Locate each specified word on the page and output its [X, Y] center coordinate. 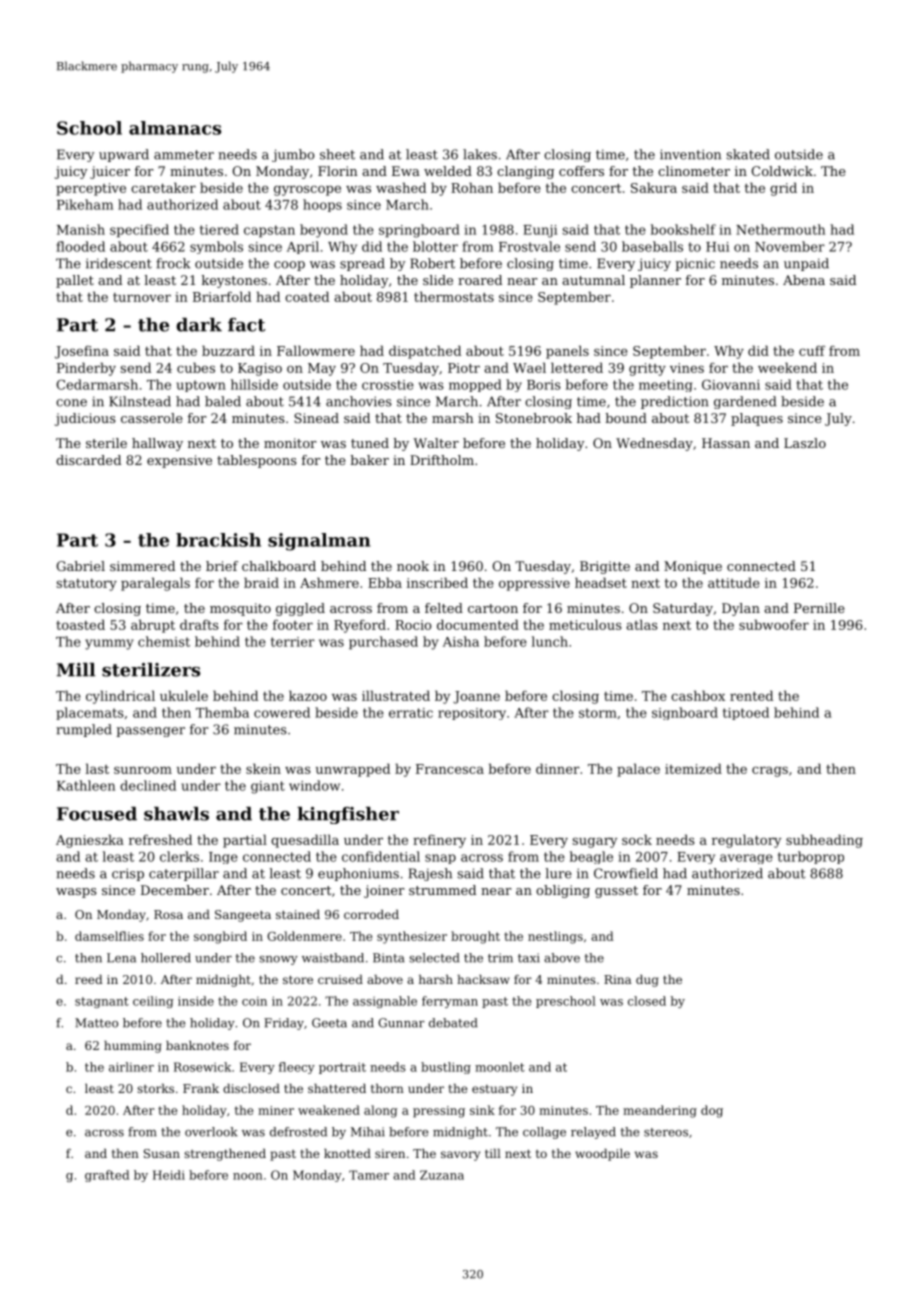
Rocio [413, 625]
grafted [107, 1176]
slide [438, 280]
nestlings [555, 937]
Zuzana [442, 1175]
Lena [121, 958]
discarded [88, 460]
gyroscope [307, 190]
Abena [804, 280]
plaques [757, 419]
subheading [824, 841]
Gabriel [81, 566]
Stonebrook [534, 418]
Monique [693, 567]
